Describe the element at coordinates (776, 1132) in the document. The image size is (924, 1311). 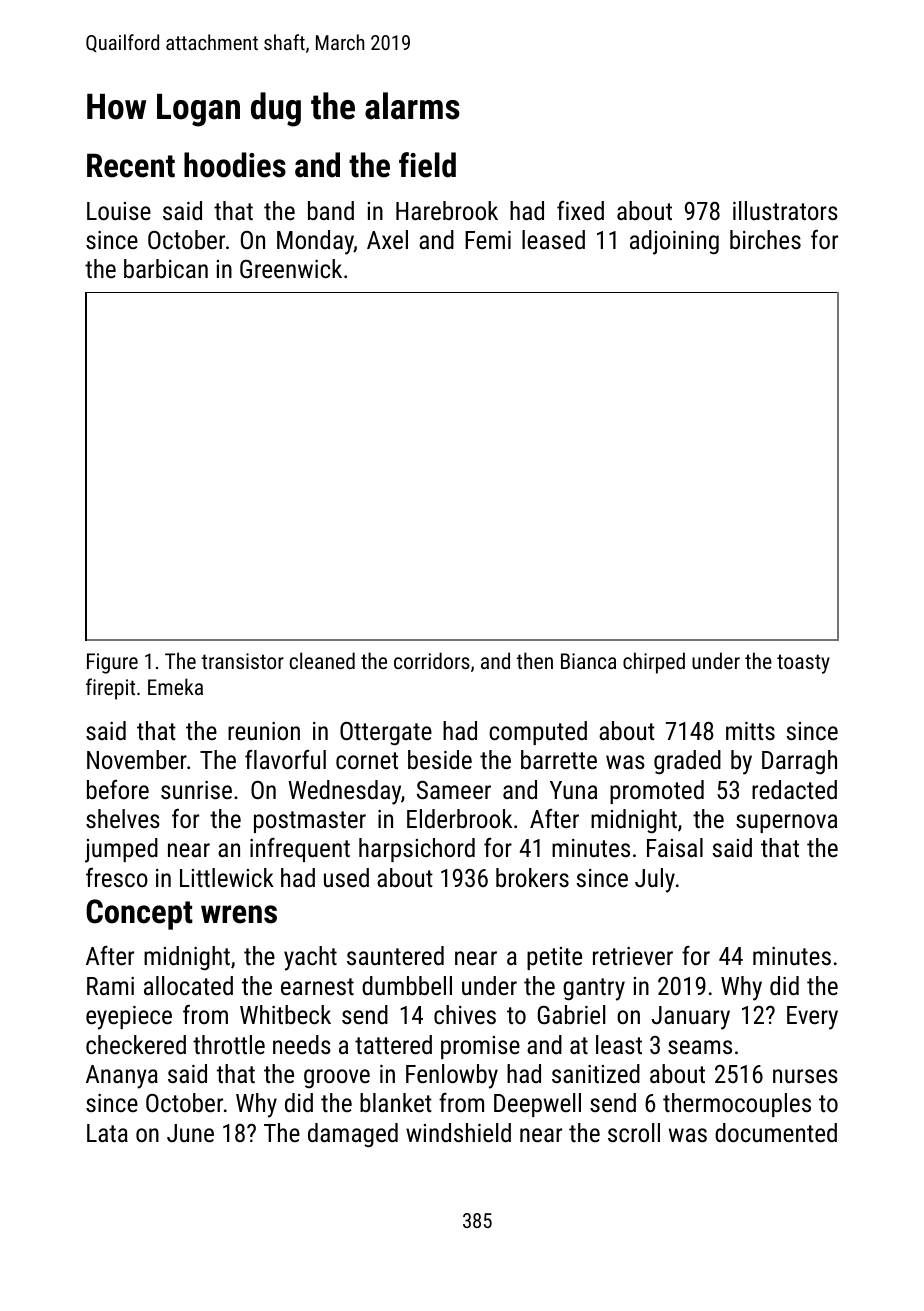
I see `documented` at that location.
